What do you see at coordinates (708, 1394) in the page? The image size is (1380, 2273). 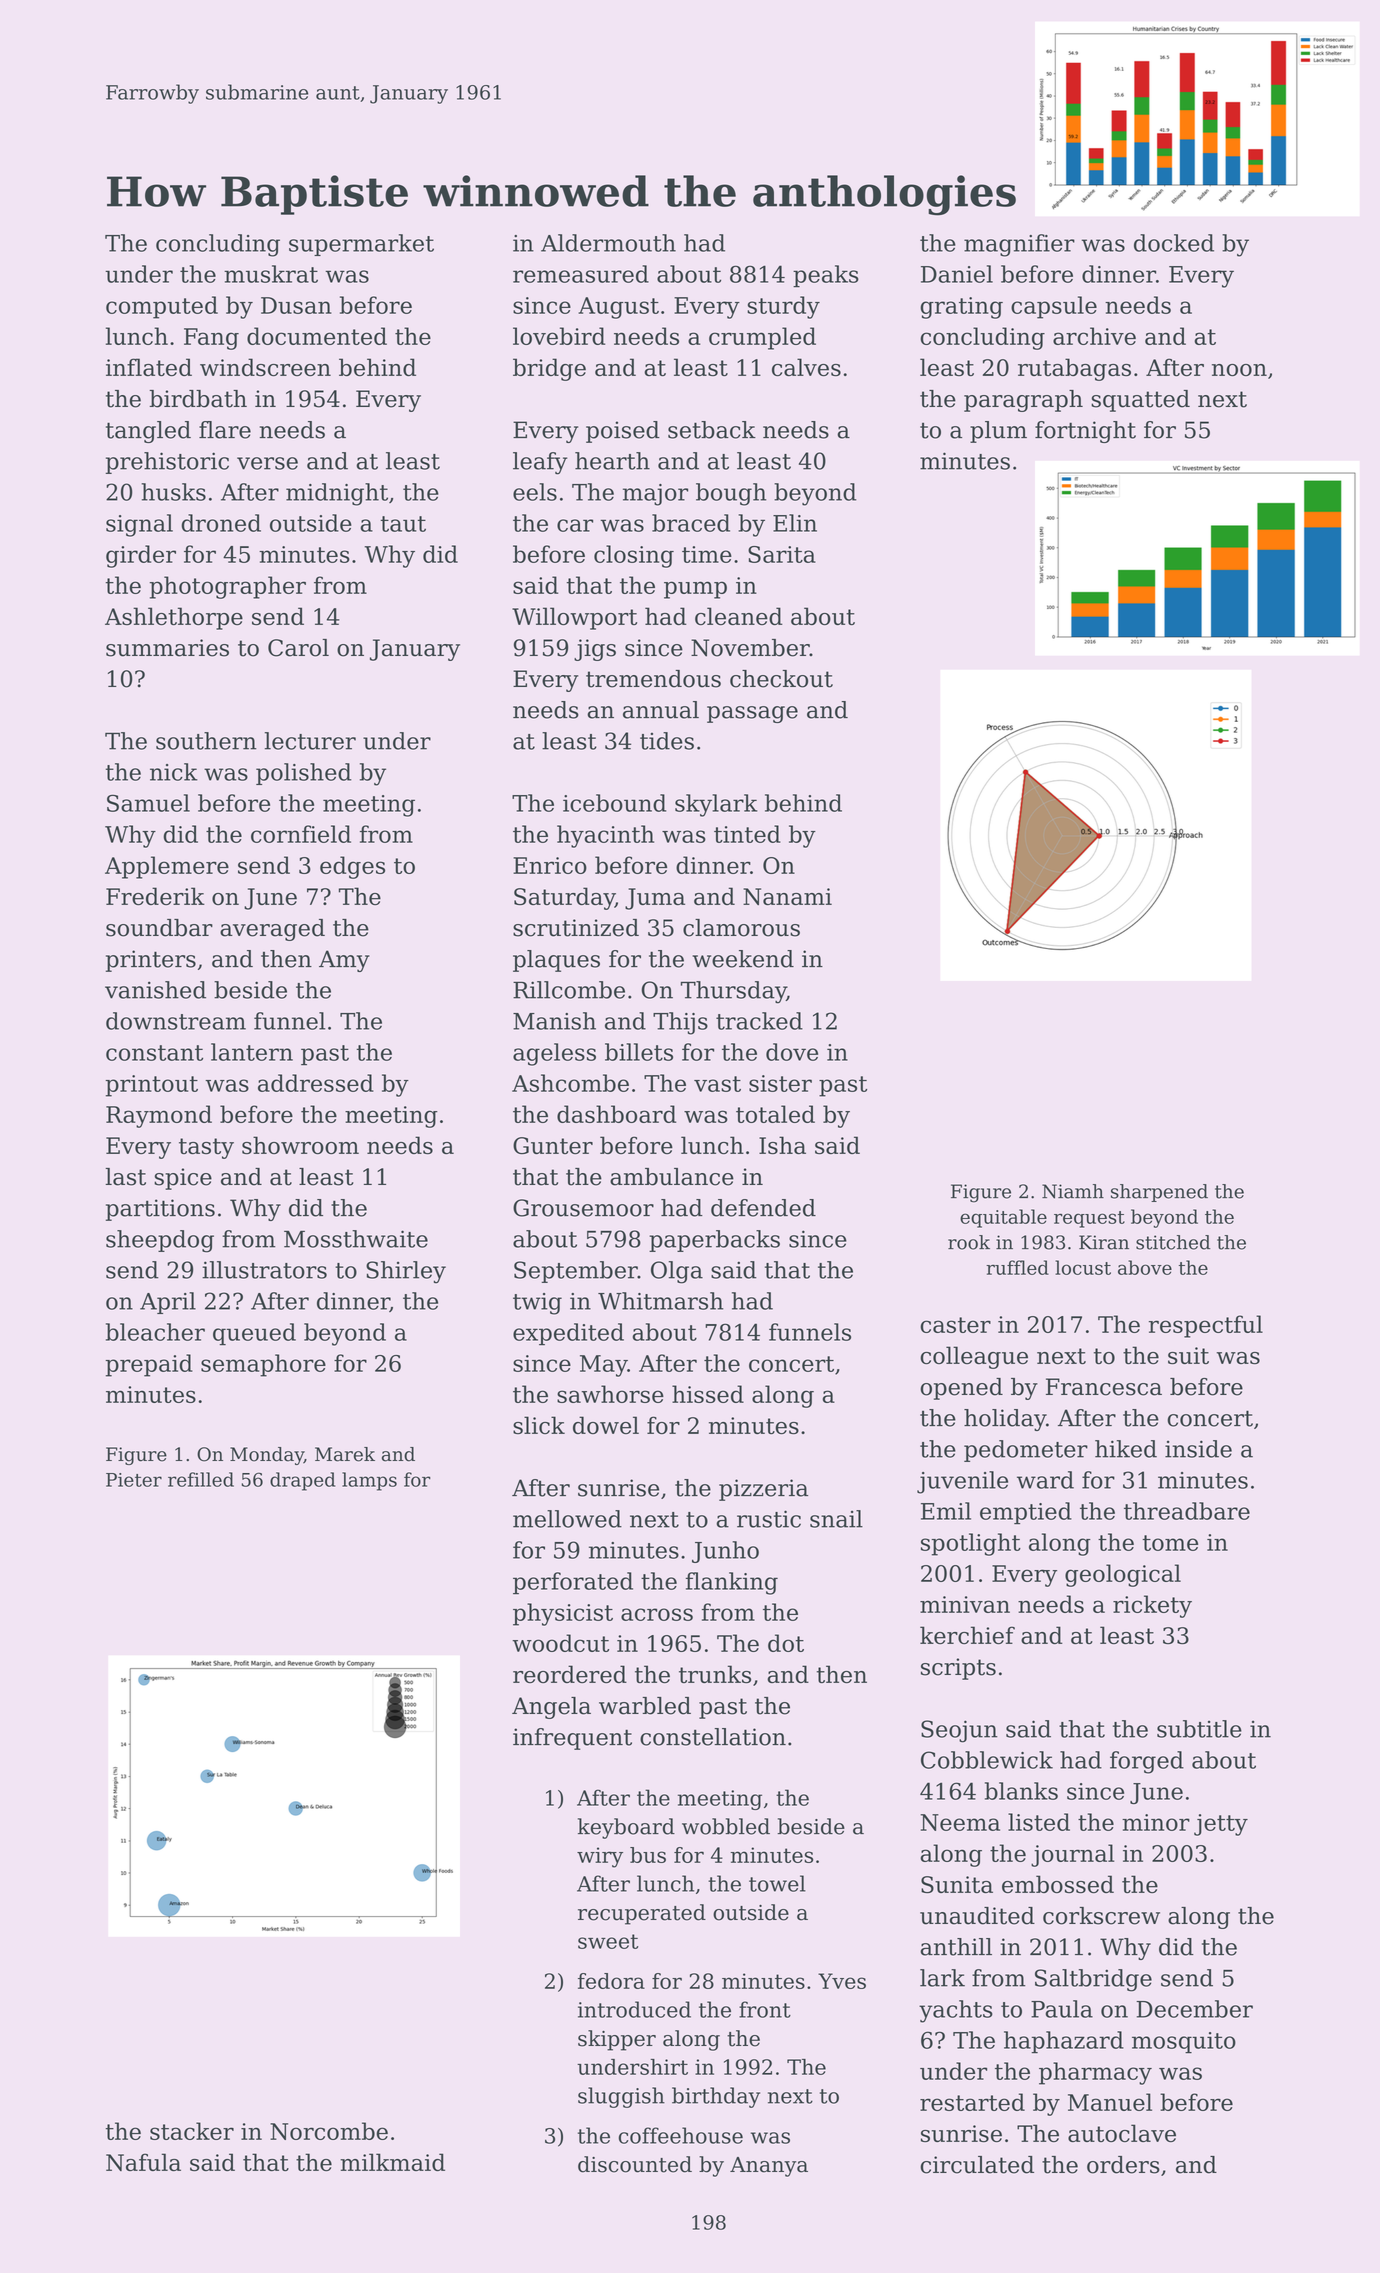 I see `hissed` at bounding box center [708, 1394].
